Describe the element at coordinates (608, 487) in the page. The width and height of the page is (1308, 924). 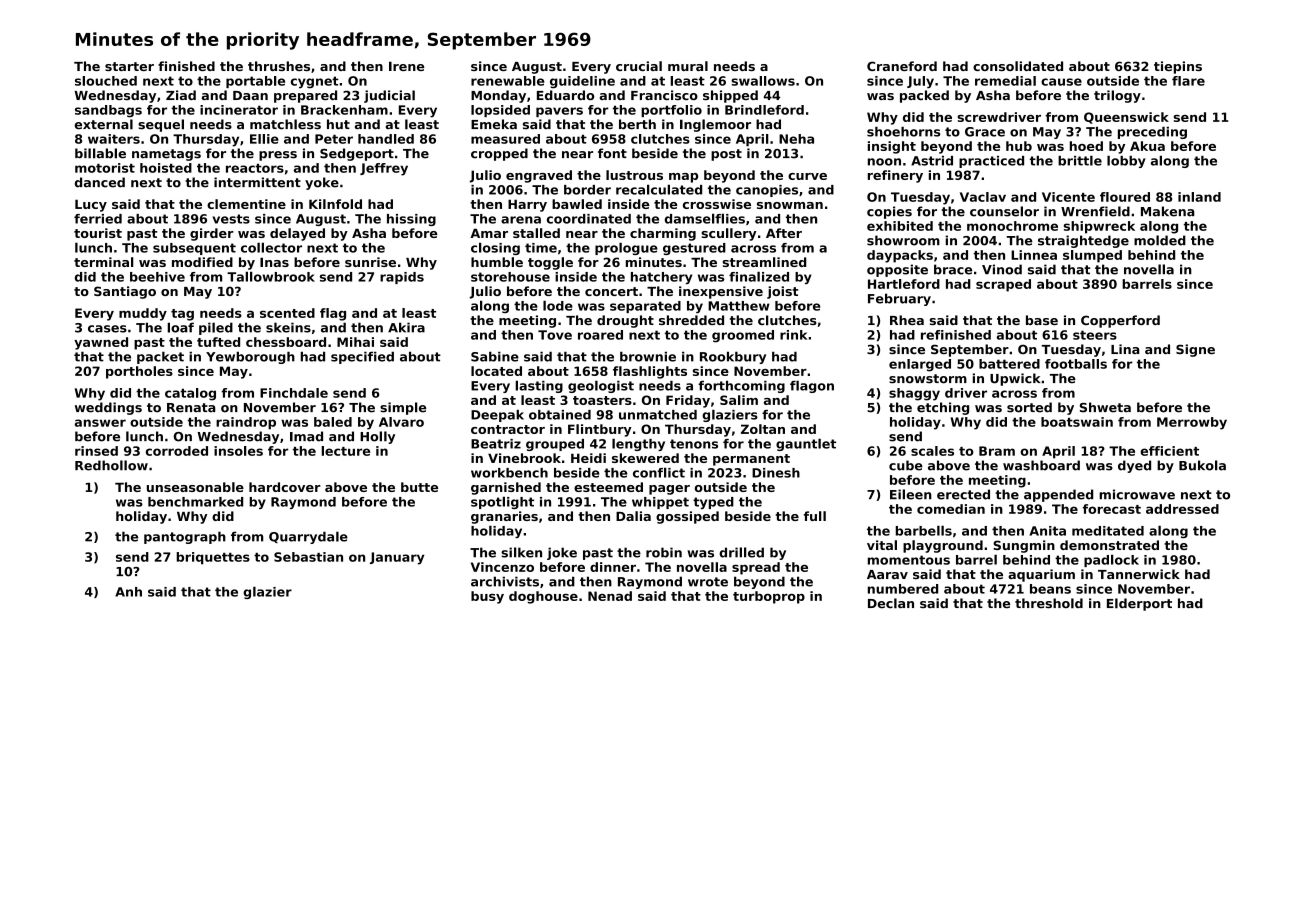
I see `esteemed` at that location.
